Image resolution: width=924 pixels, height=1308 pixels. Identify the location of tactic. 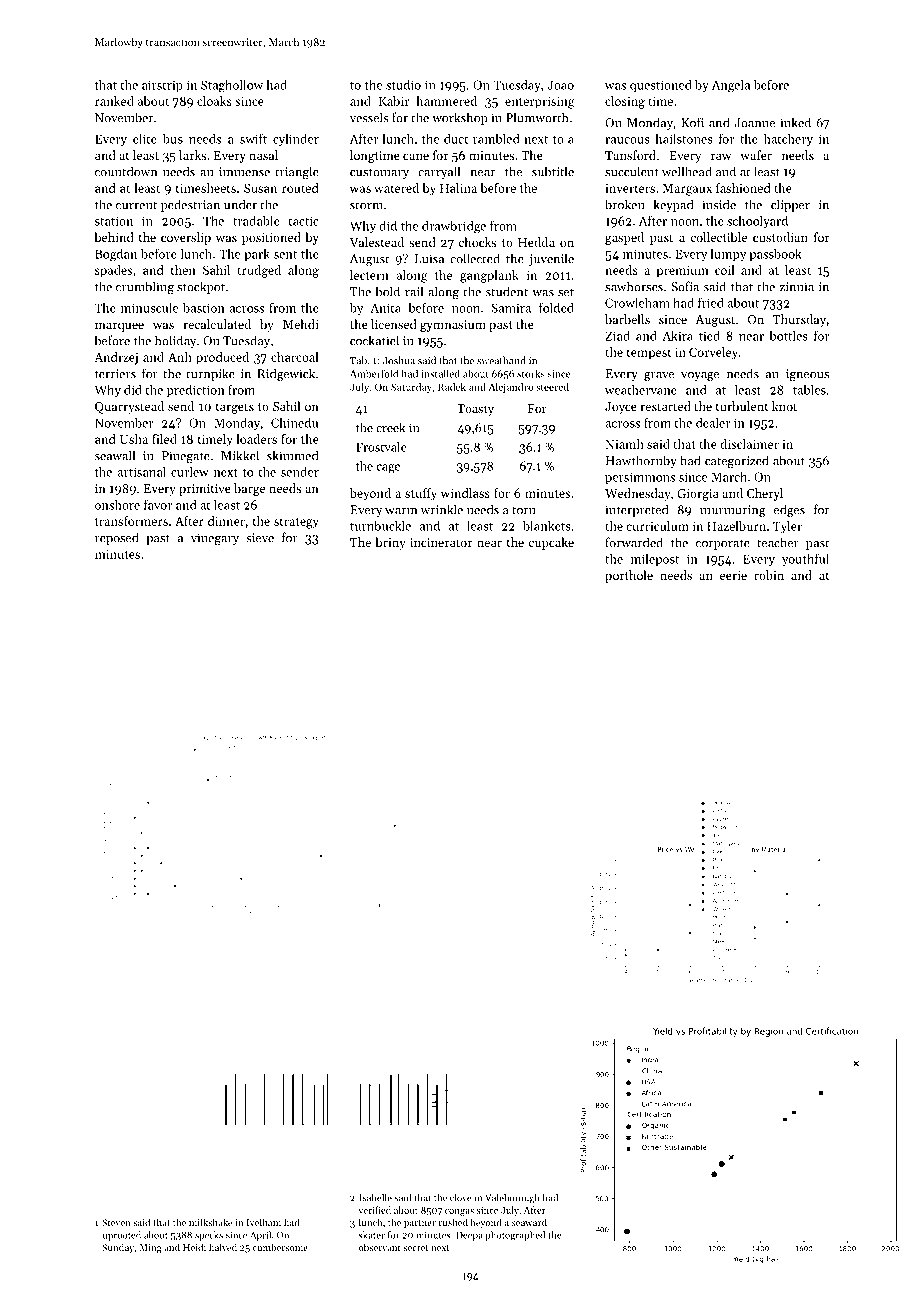
(303, 221).
